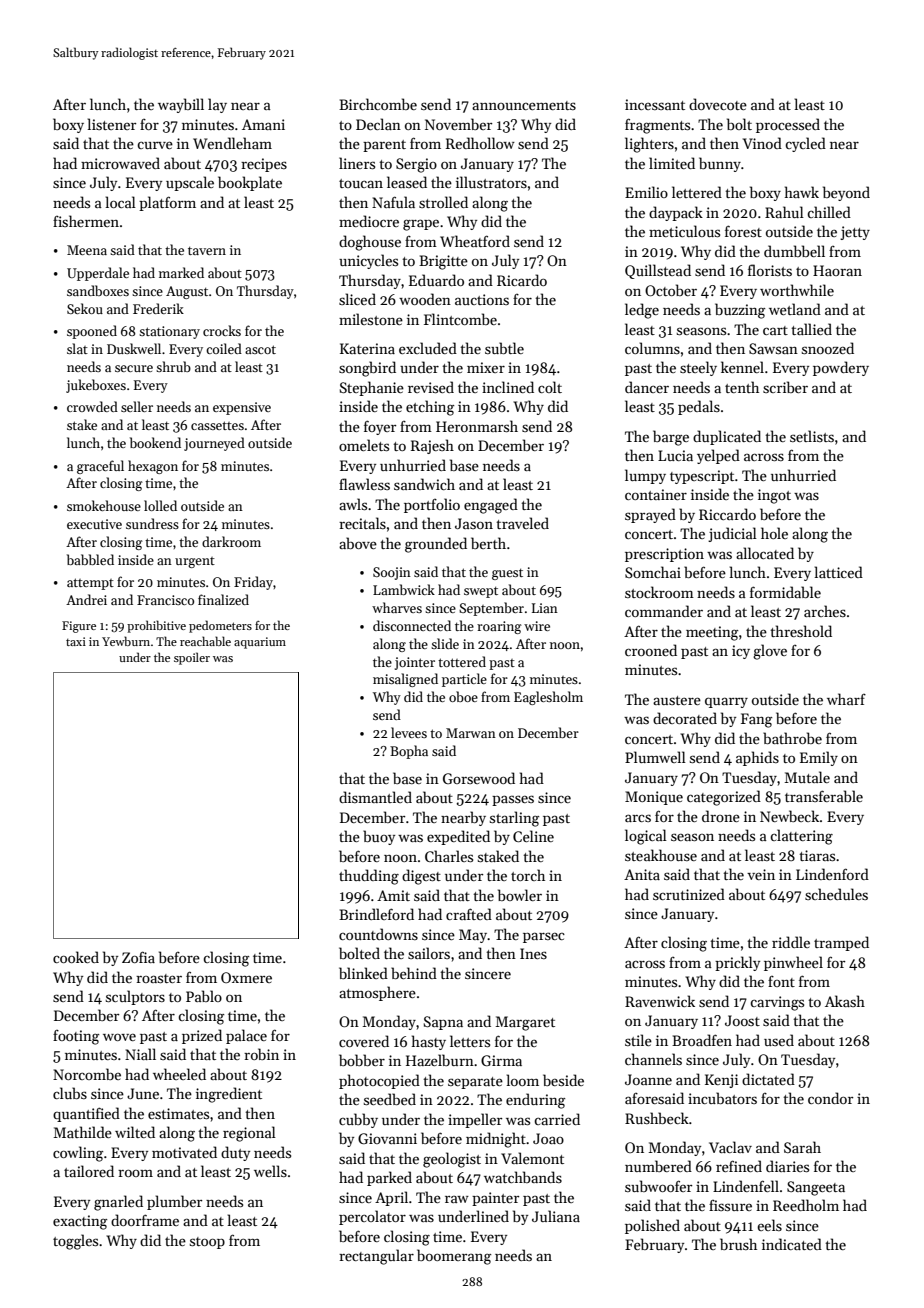 The width and height of the screenshot is (924, 1308). I want to click on Eaglesholm, so click(548, 698).
